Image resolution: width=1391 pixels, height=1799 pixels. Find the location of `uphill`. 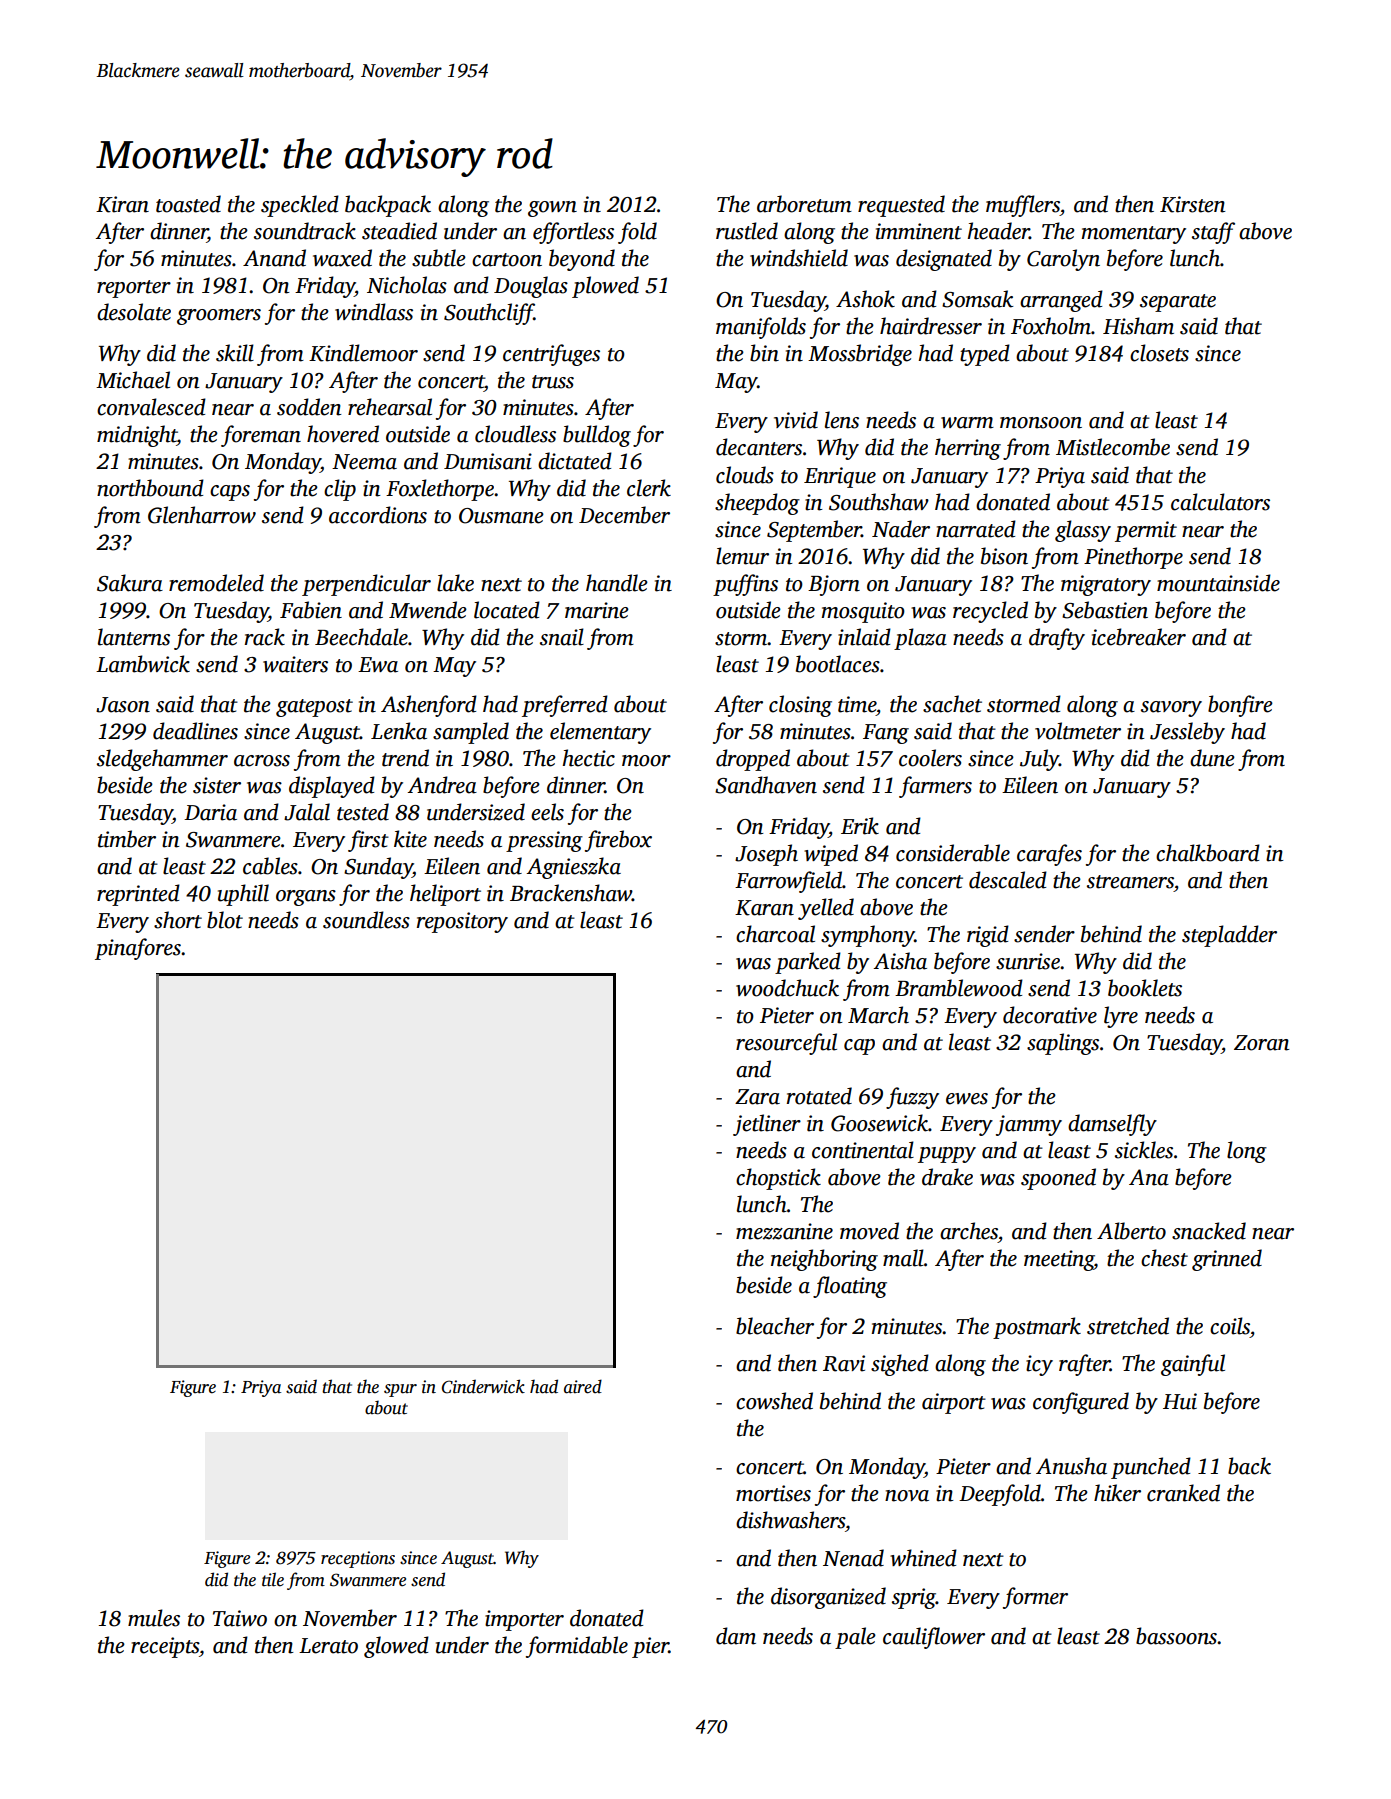

uphill is located at coordinates (243, 895).
